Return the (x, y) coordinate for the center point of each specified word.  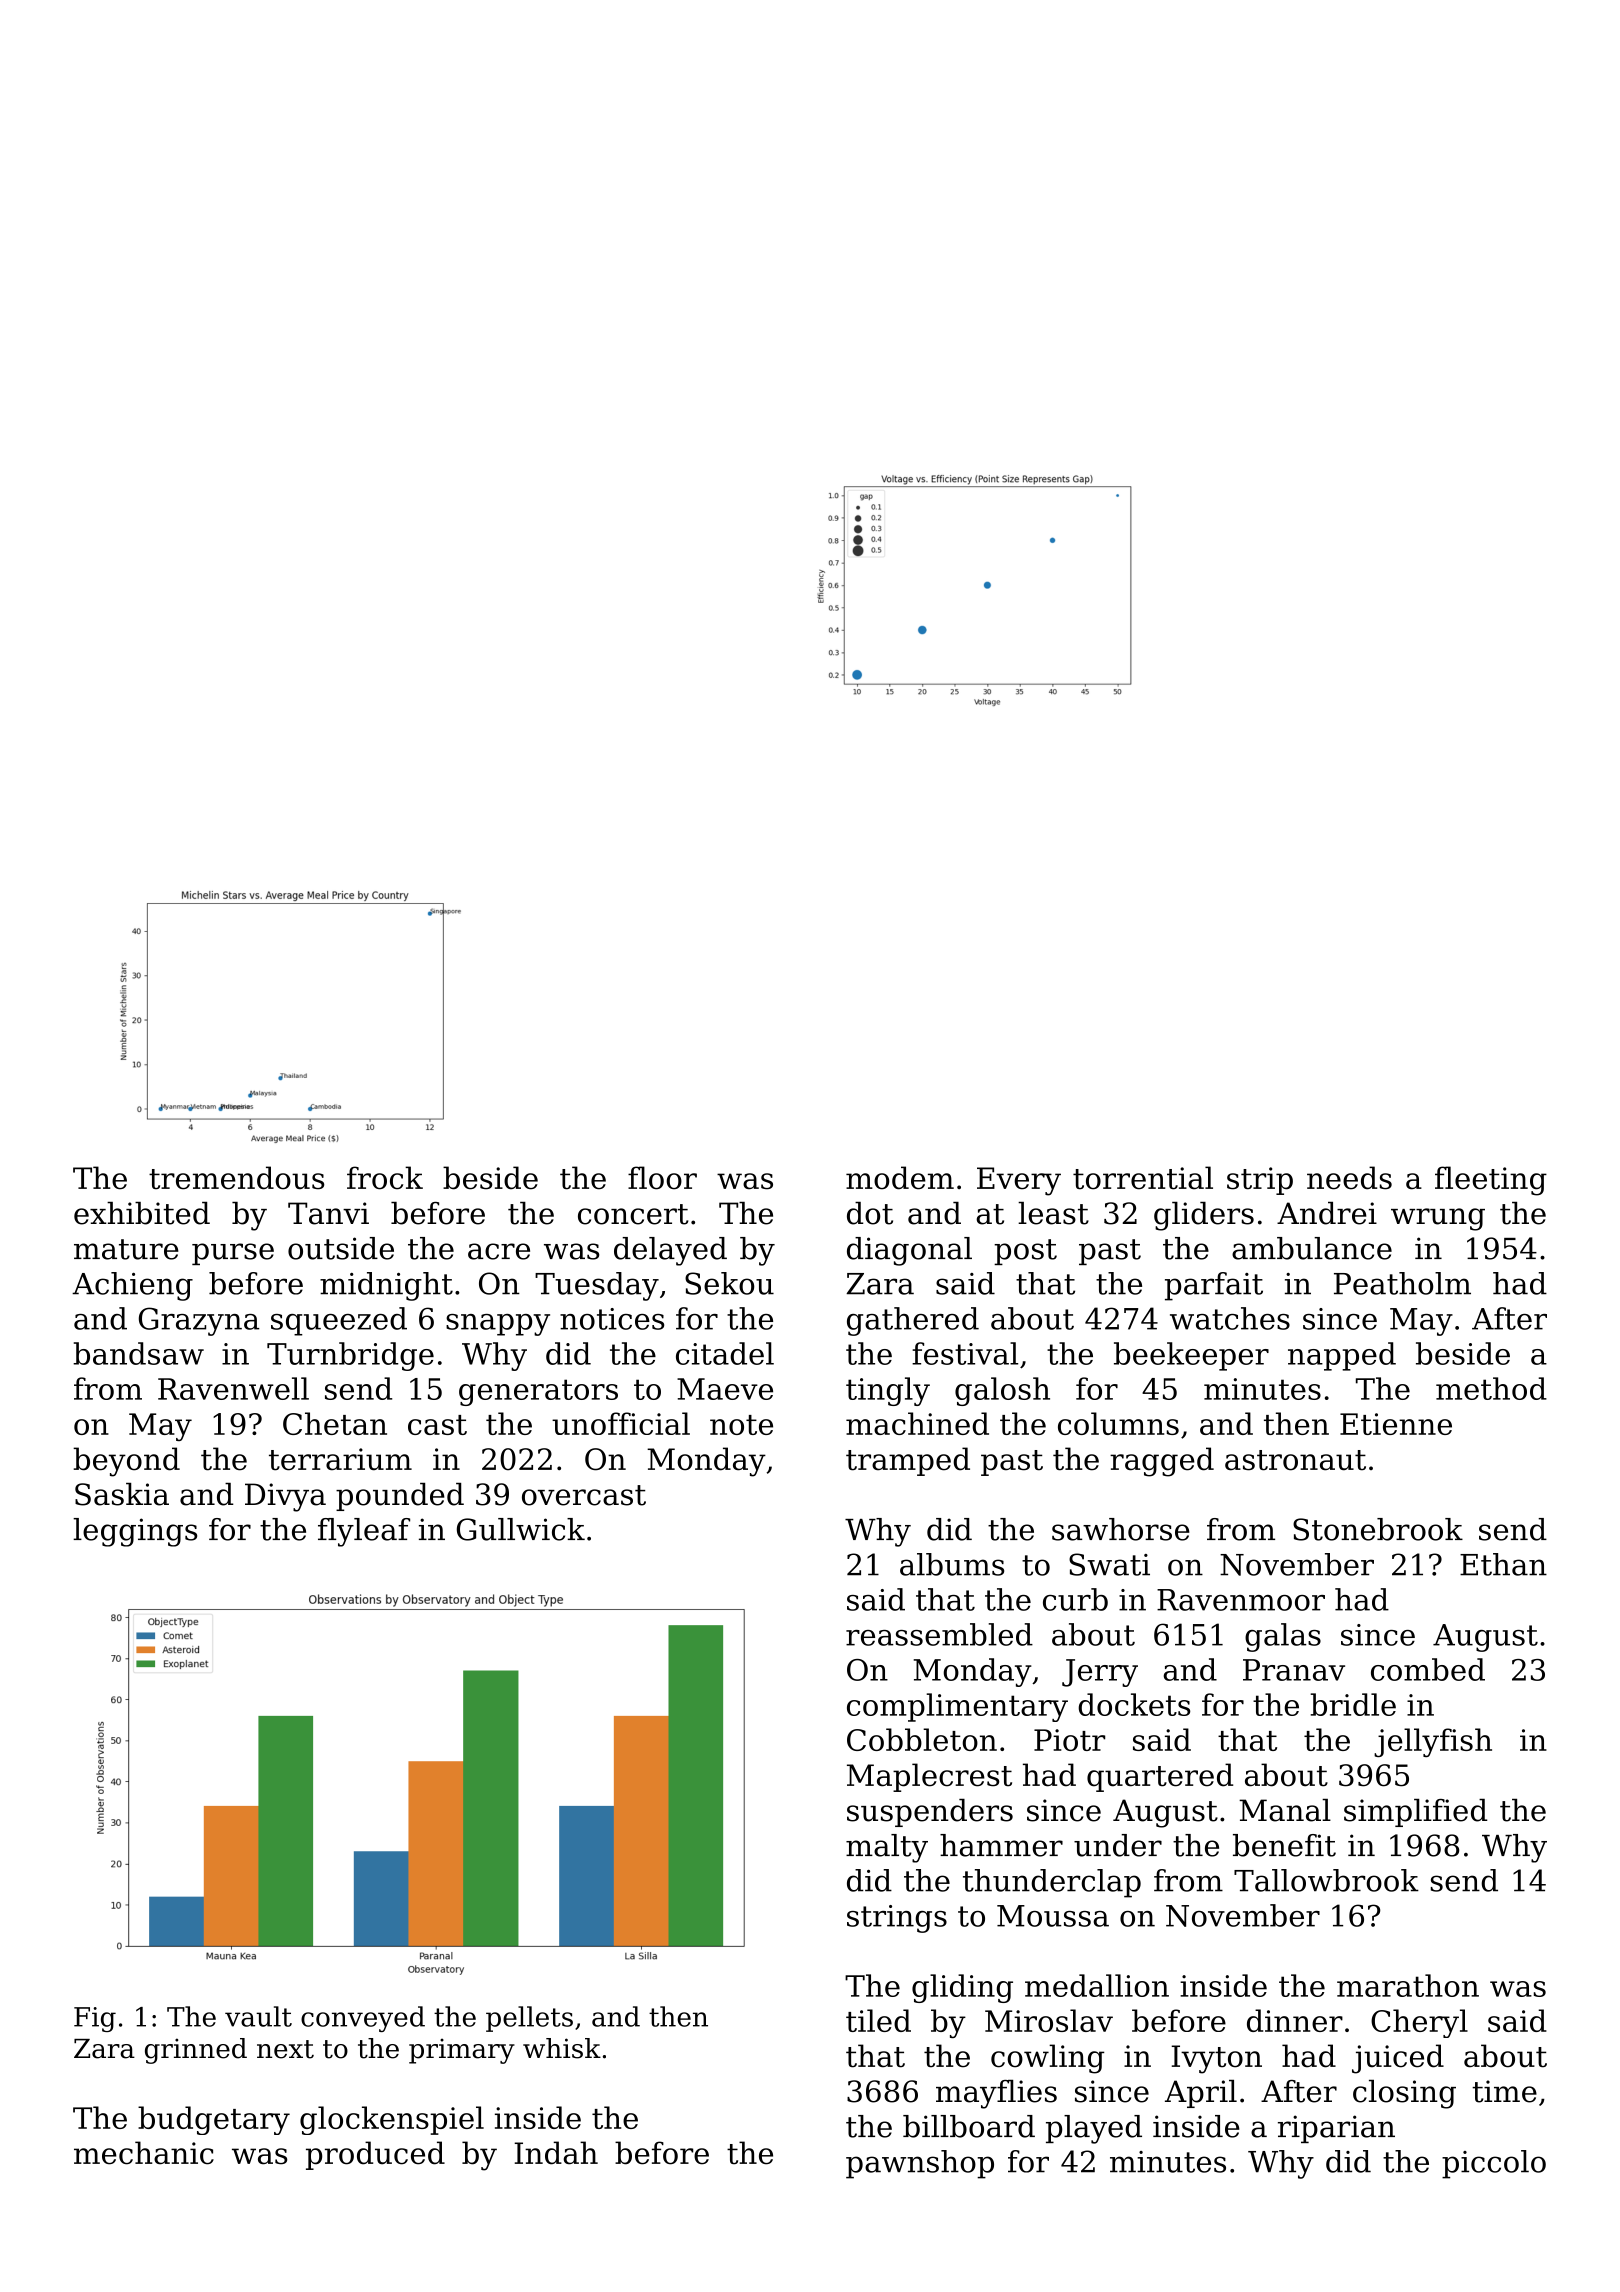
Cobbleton (922, 1739)
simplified (1416, 1813)
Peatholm (1402, 1283)
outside (341, 1248)
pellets (529, 2019)
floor (662, 1178)
